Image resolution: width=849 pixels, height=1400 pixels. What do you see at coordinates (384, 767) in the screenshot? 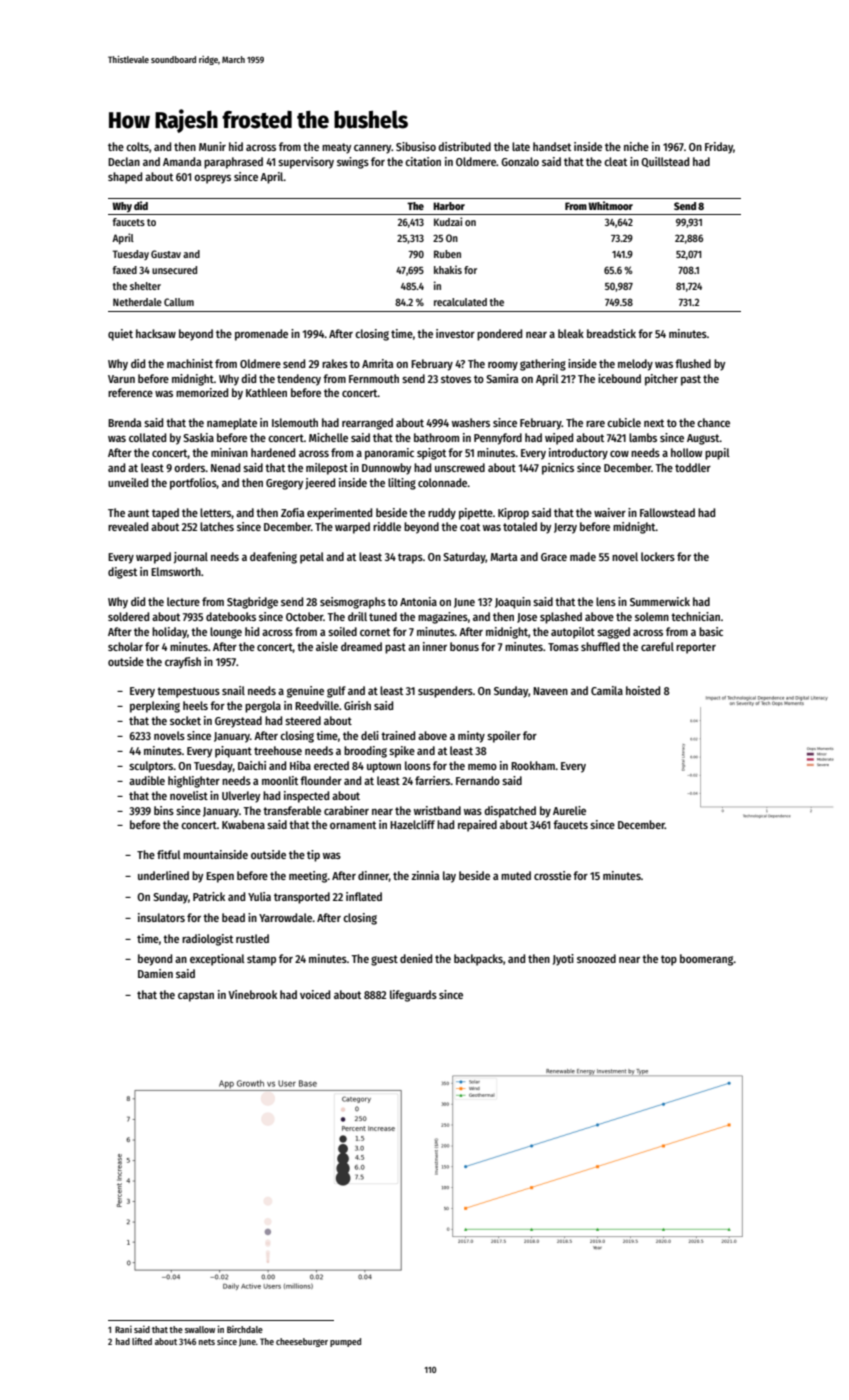
I see `uptown` at bounding box center [384, 767].
